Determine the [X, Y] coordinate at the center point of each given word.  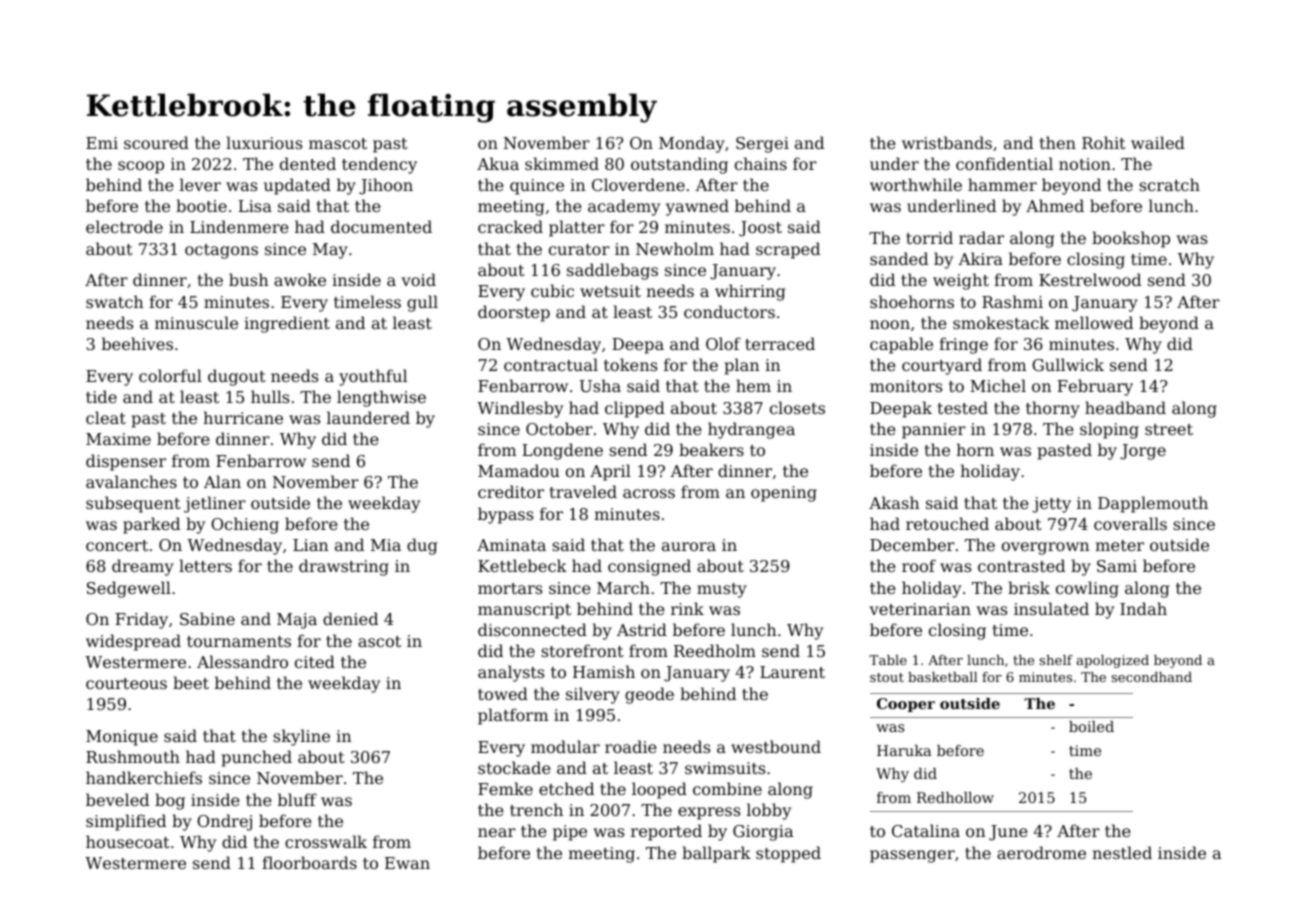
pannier [934, 431]
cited [315, 661]
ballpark [716, 854]
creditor [511, 491]
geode [649, 695]
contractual [551, 364]
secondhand [1151, 677]
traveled [583, 491]
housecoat [128, 841]
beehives [137, 343]
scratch [1169, 184]
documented [381, 226]
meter [1119, 545]
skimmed [562, 163]
